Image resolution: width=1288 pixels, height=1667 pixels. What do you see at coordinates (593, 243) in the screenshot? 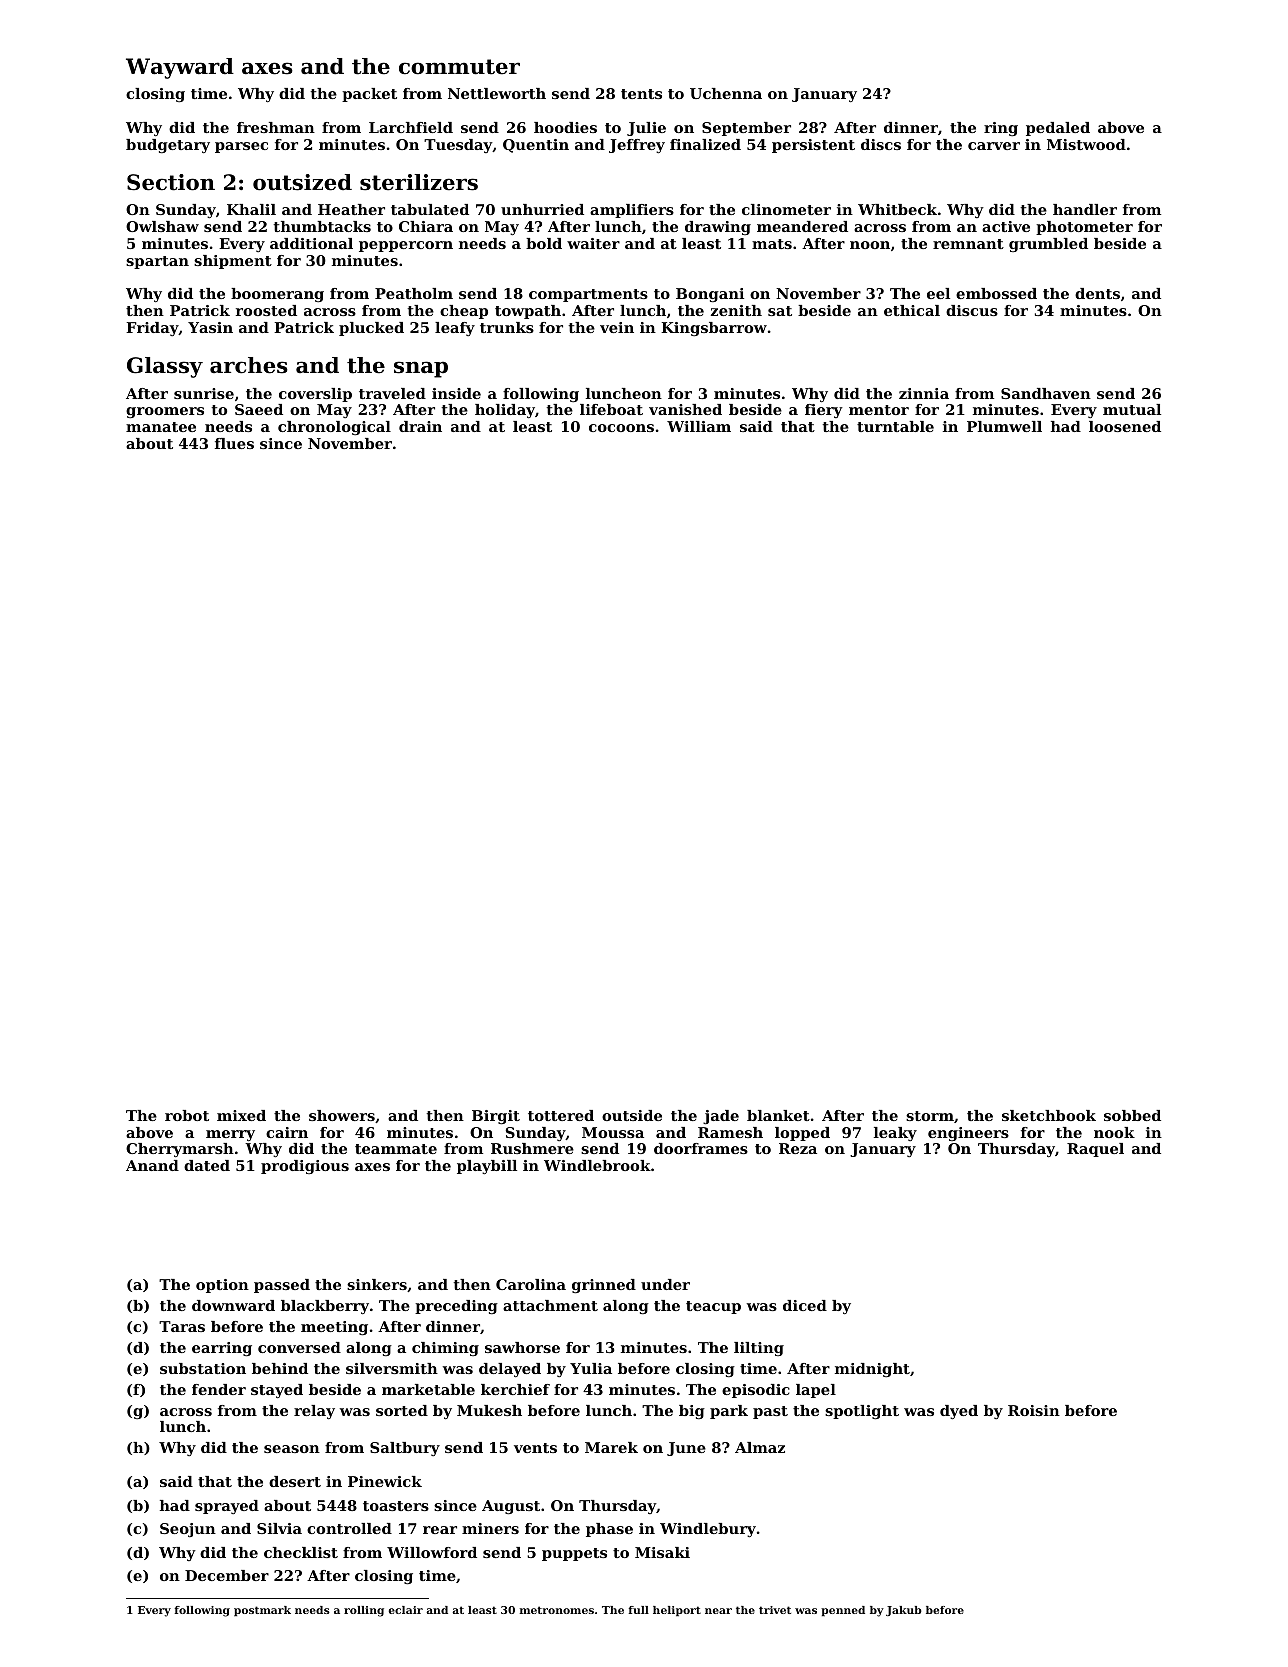
I see `waiter` at bounding box center [593, 243].
